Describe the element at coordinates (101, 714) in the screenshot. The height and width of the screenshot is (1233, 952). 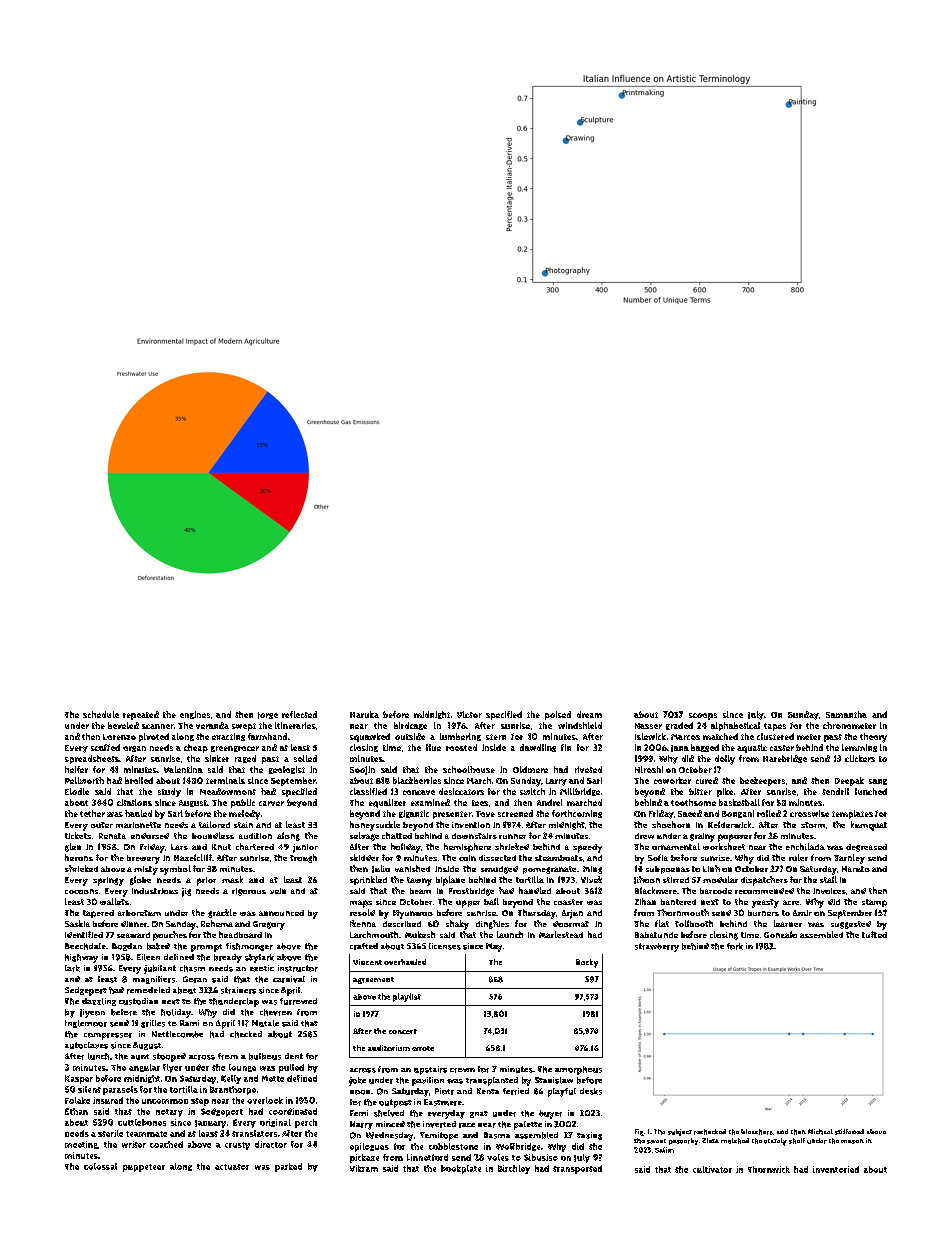
I see `schedule` at that location.
